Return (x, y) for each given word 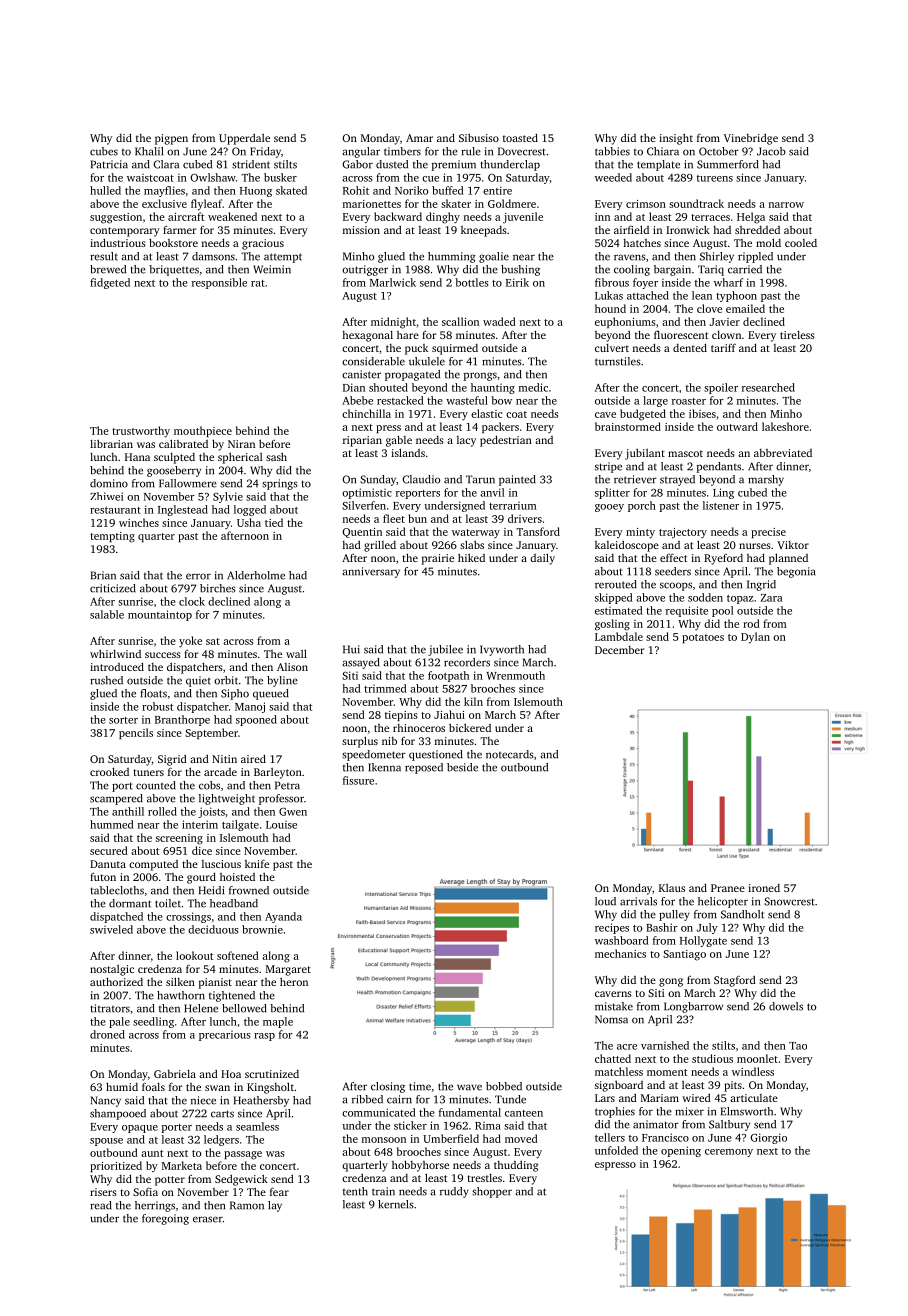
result (104, 256)
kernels (396, 1204)
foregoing (165, 1219)
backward (398, 216)
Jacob (771, 151)
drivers (525, 518)
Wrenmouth (515, 675)
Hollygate (703, 941)
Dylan (755, 638)
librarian (111, 443)
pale (119, 1022)
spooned (256, 720)
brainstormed (628, 426)
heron (294, 981)
